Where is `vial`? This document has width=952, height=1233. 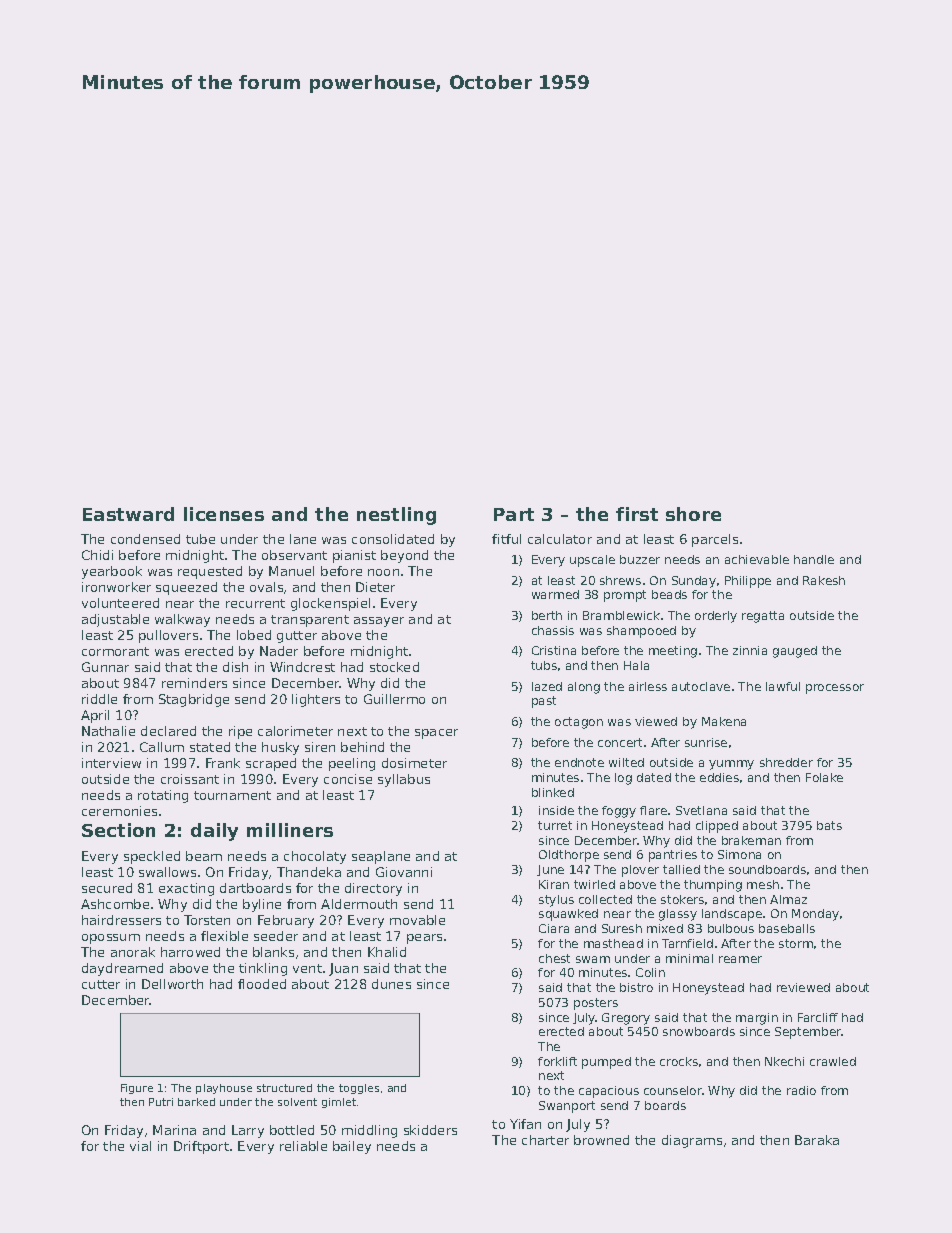
vial is located at coordinates (140, 1146).
